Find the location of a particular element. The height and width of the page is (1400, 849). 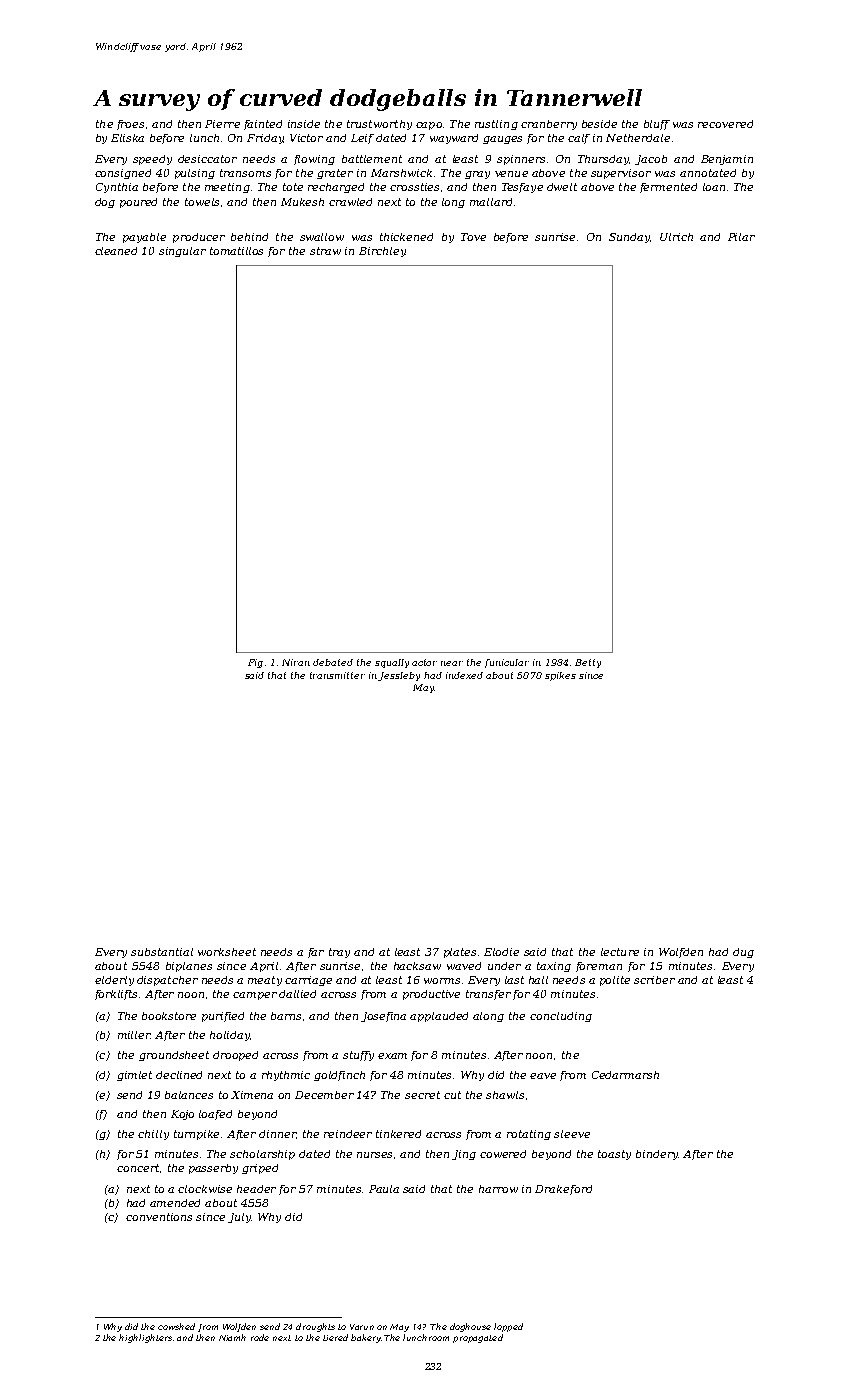

lopped is located at coordinates (508, 1327).
